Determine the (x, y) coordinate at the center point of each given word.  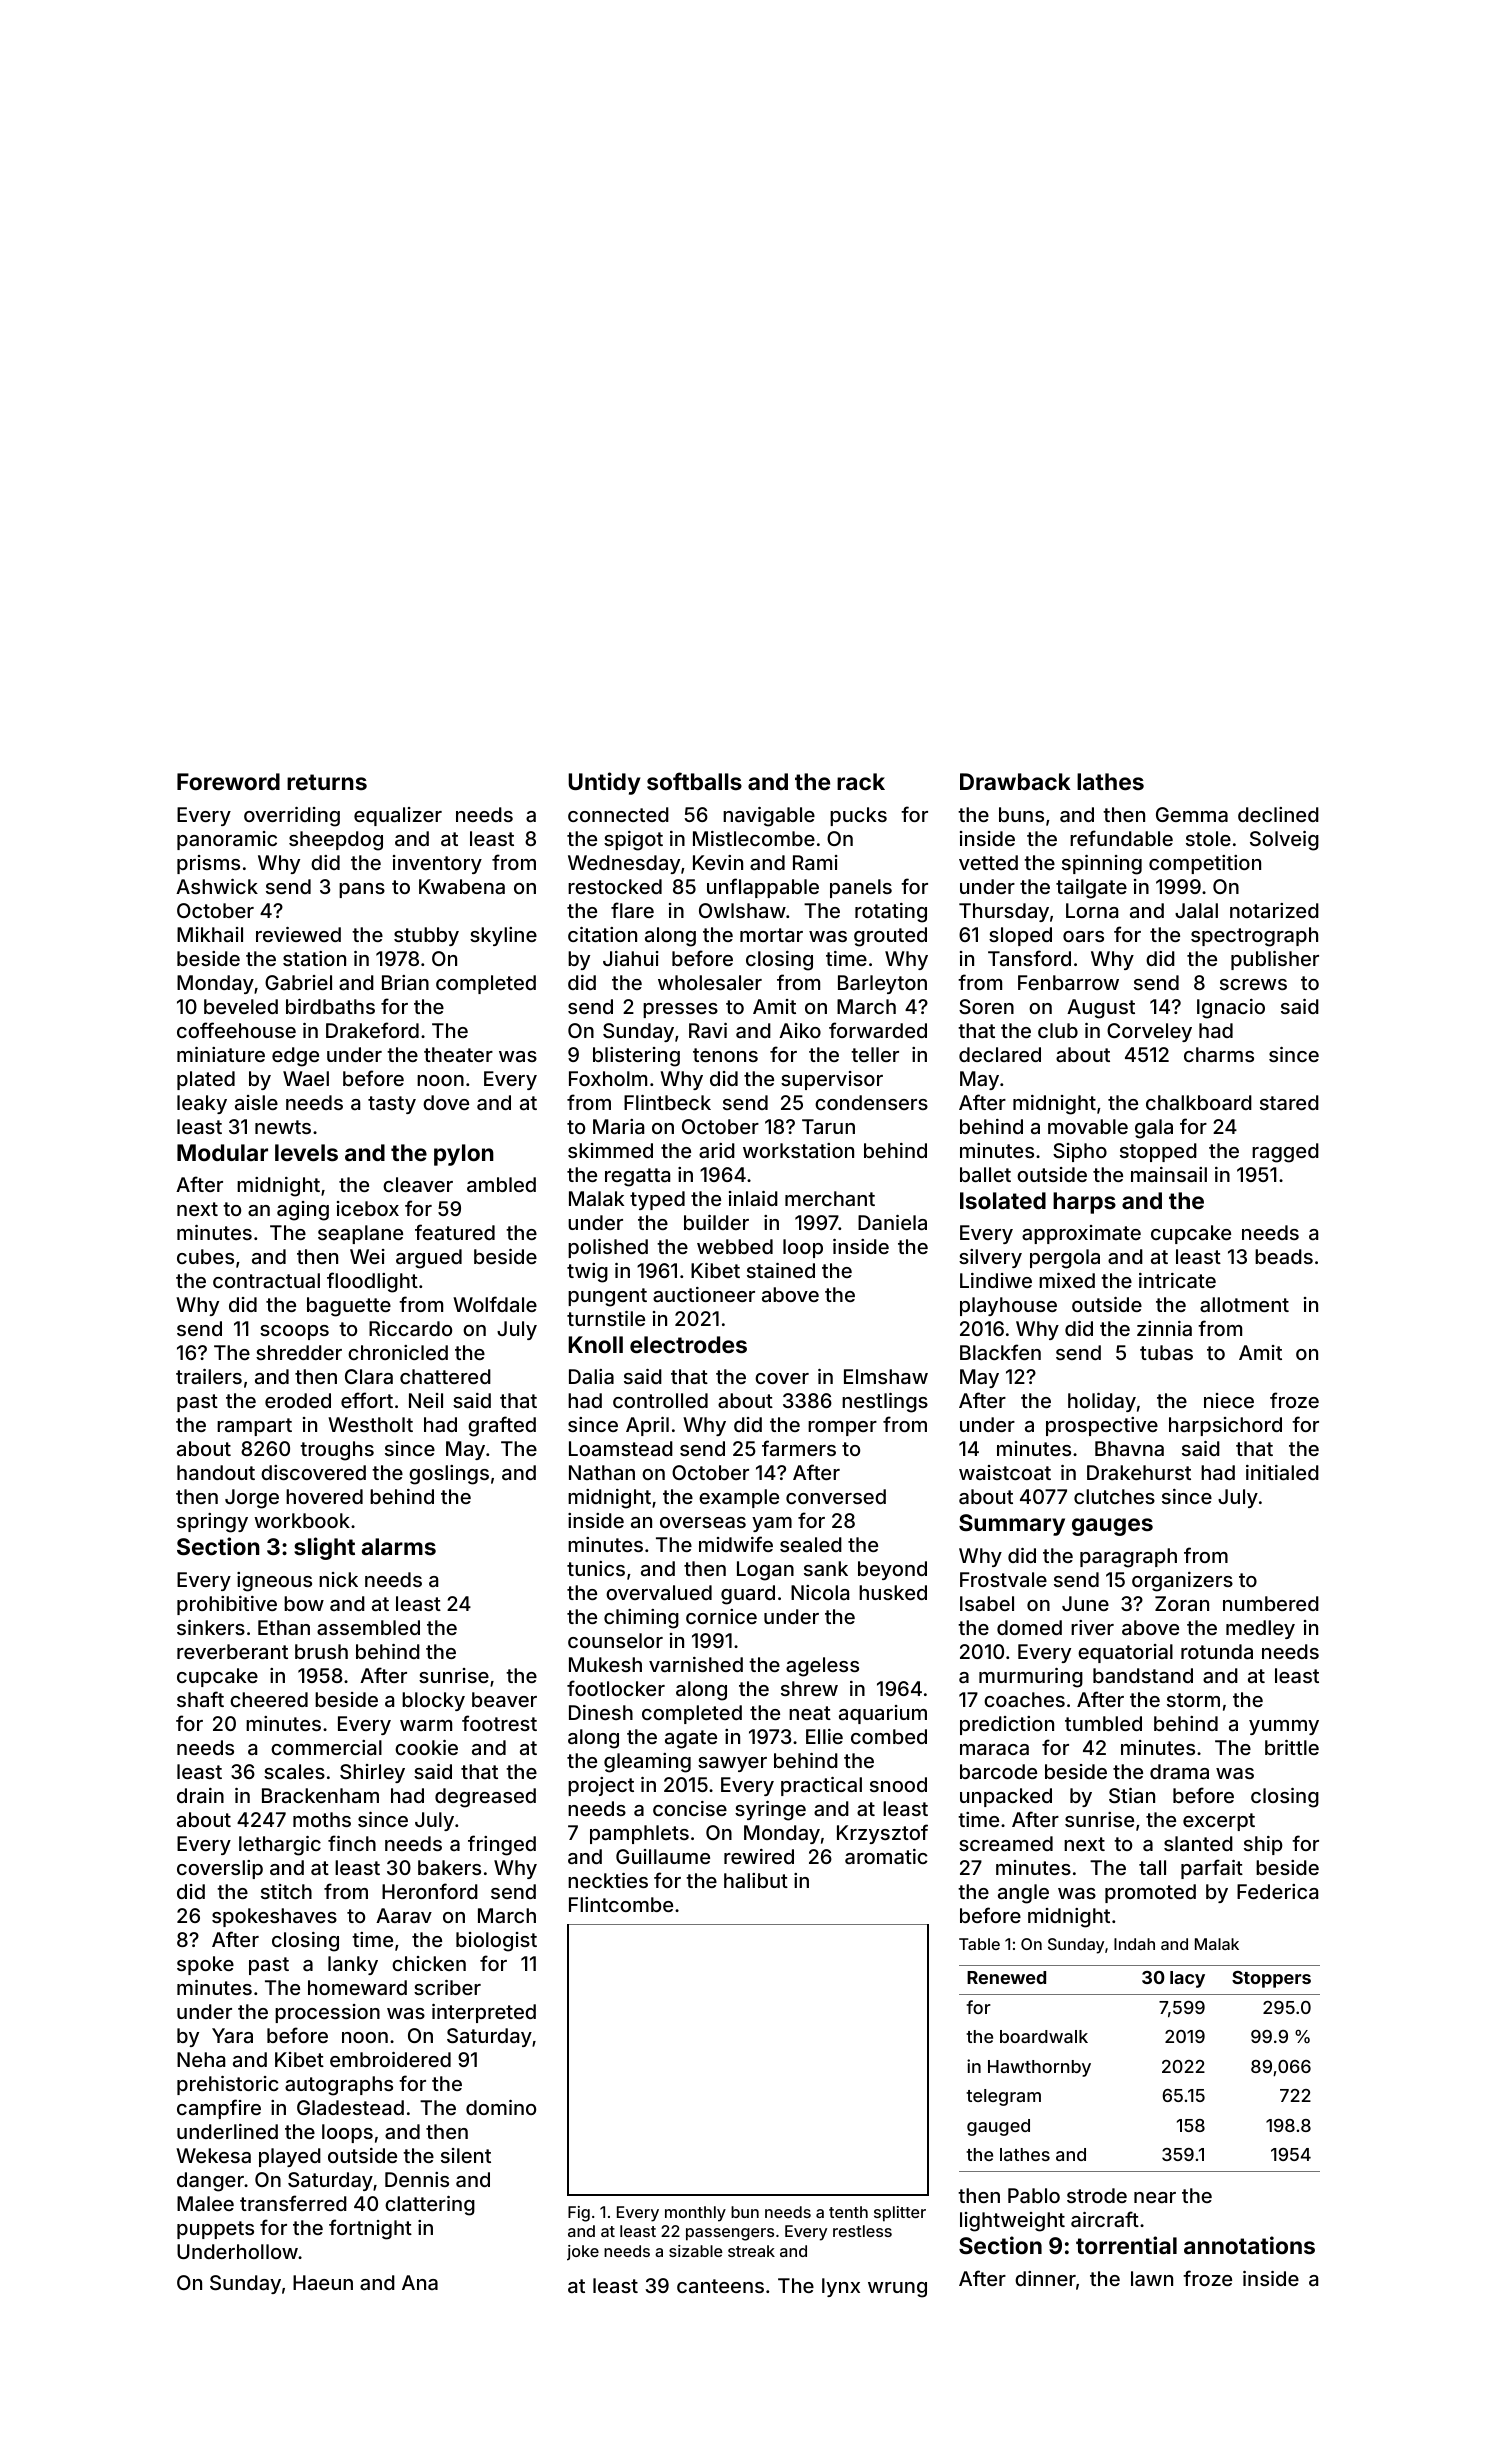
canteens (720, 2286)
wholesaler (710, 982)
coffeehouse (236, 1030)
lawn (1152, 2278)
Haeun (323, 2282)
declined (1278, 814)
